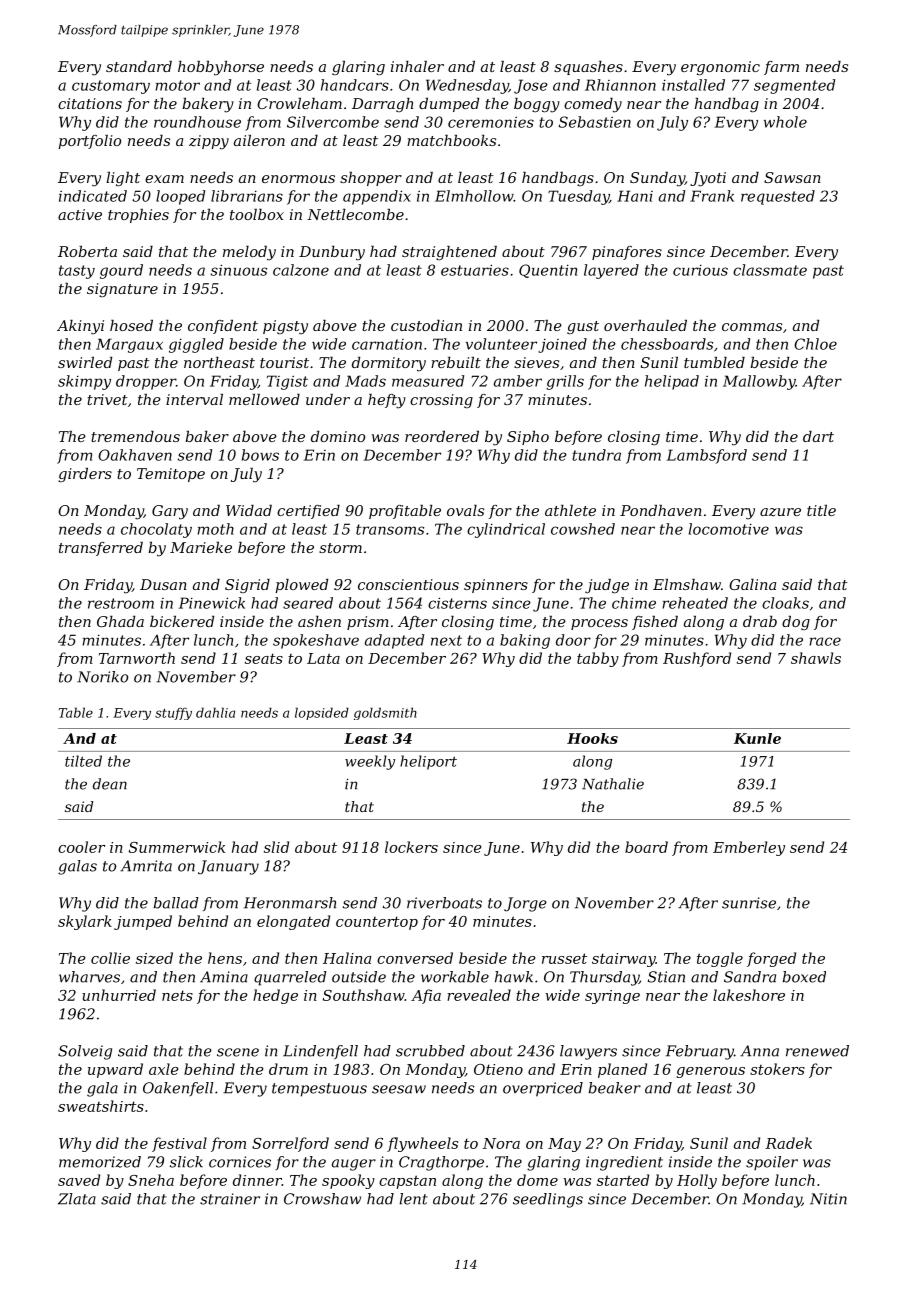 This document has width=908, height=1316. What do you see at coordinates (720, 959) in the document?
I see `toggle` at bounding box center [720, 959].
